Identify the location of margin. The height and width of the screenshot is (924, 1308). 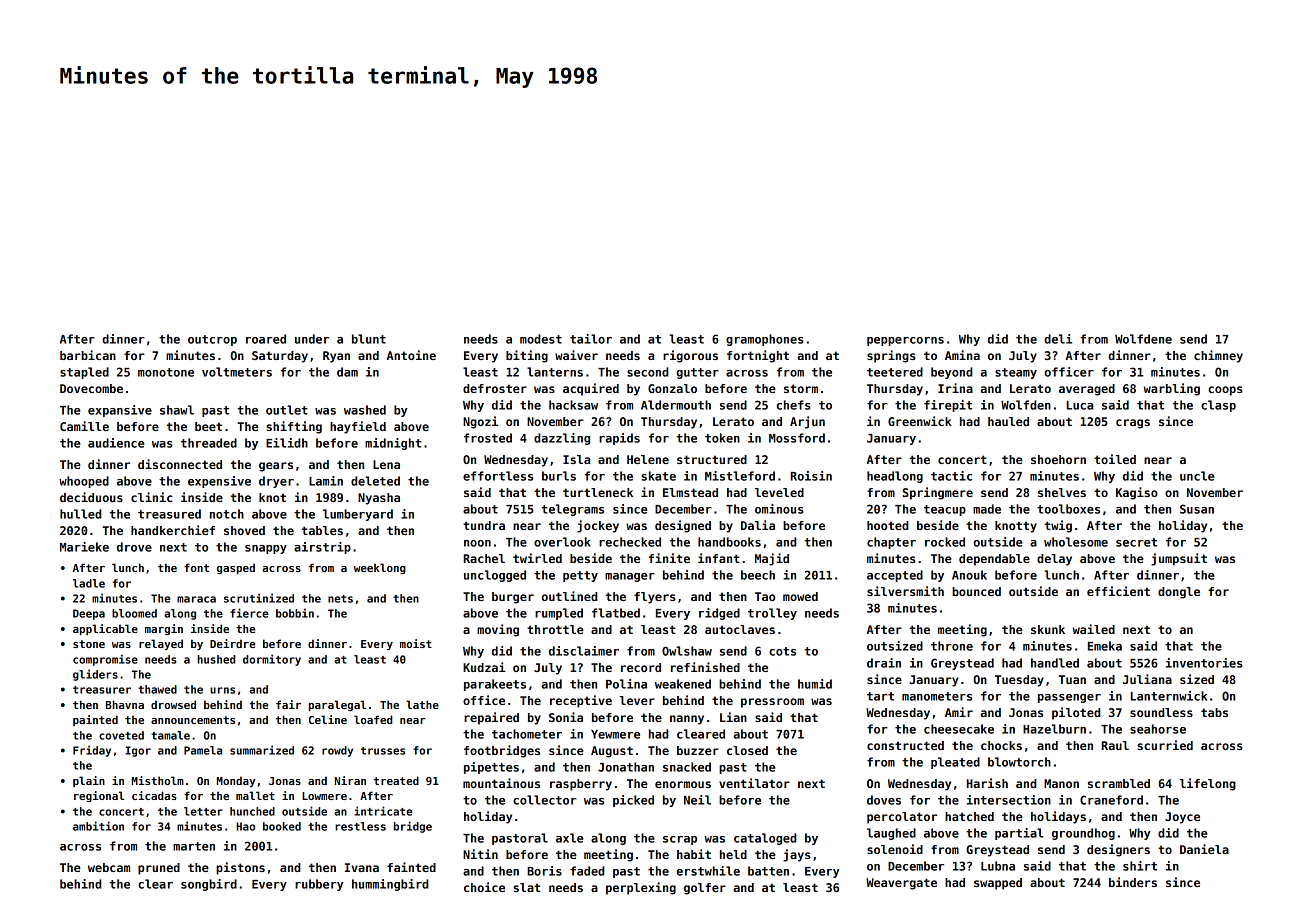
(164, 629).
